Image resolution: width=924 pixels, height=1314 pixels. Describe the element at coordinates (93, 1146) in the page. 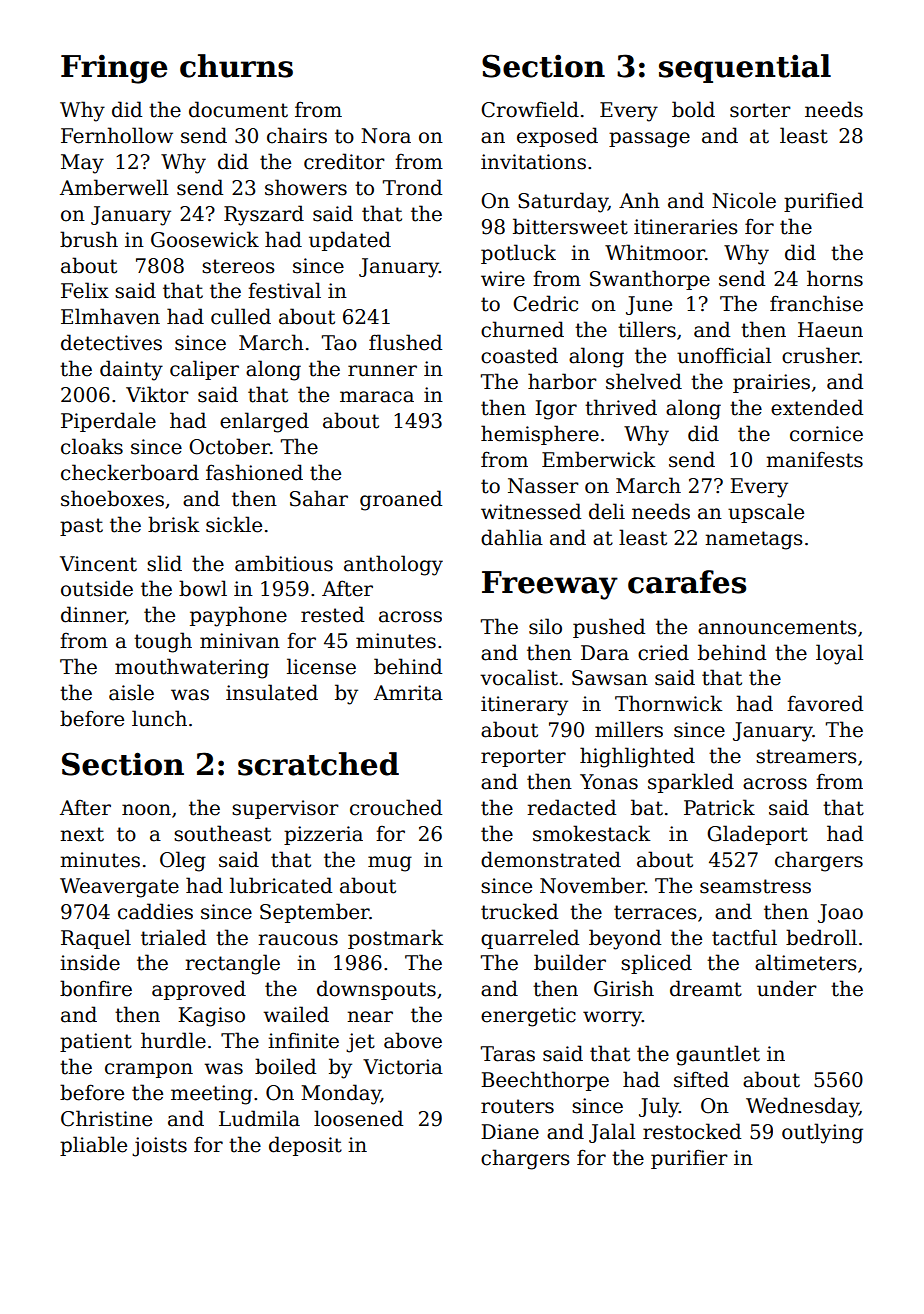

I see `pliable` at that location.
